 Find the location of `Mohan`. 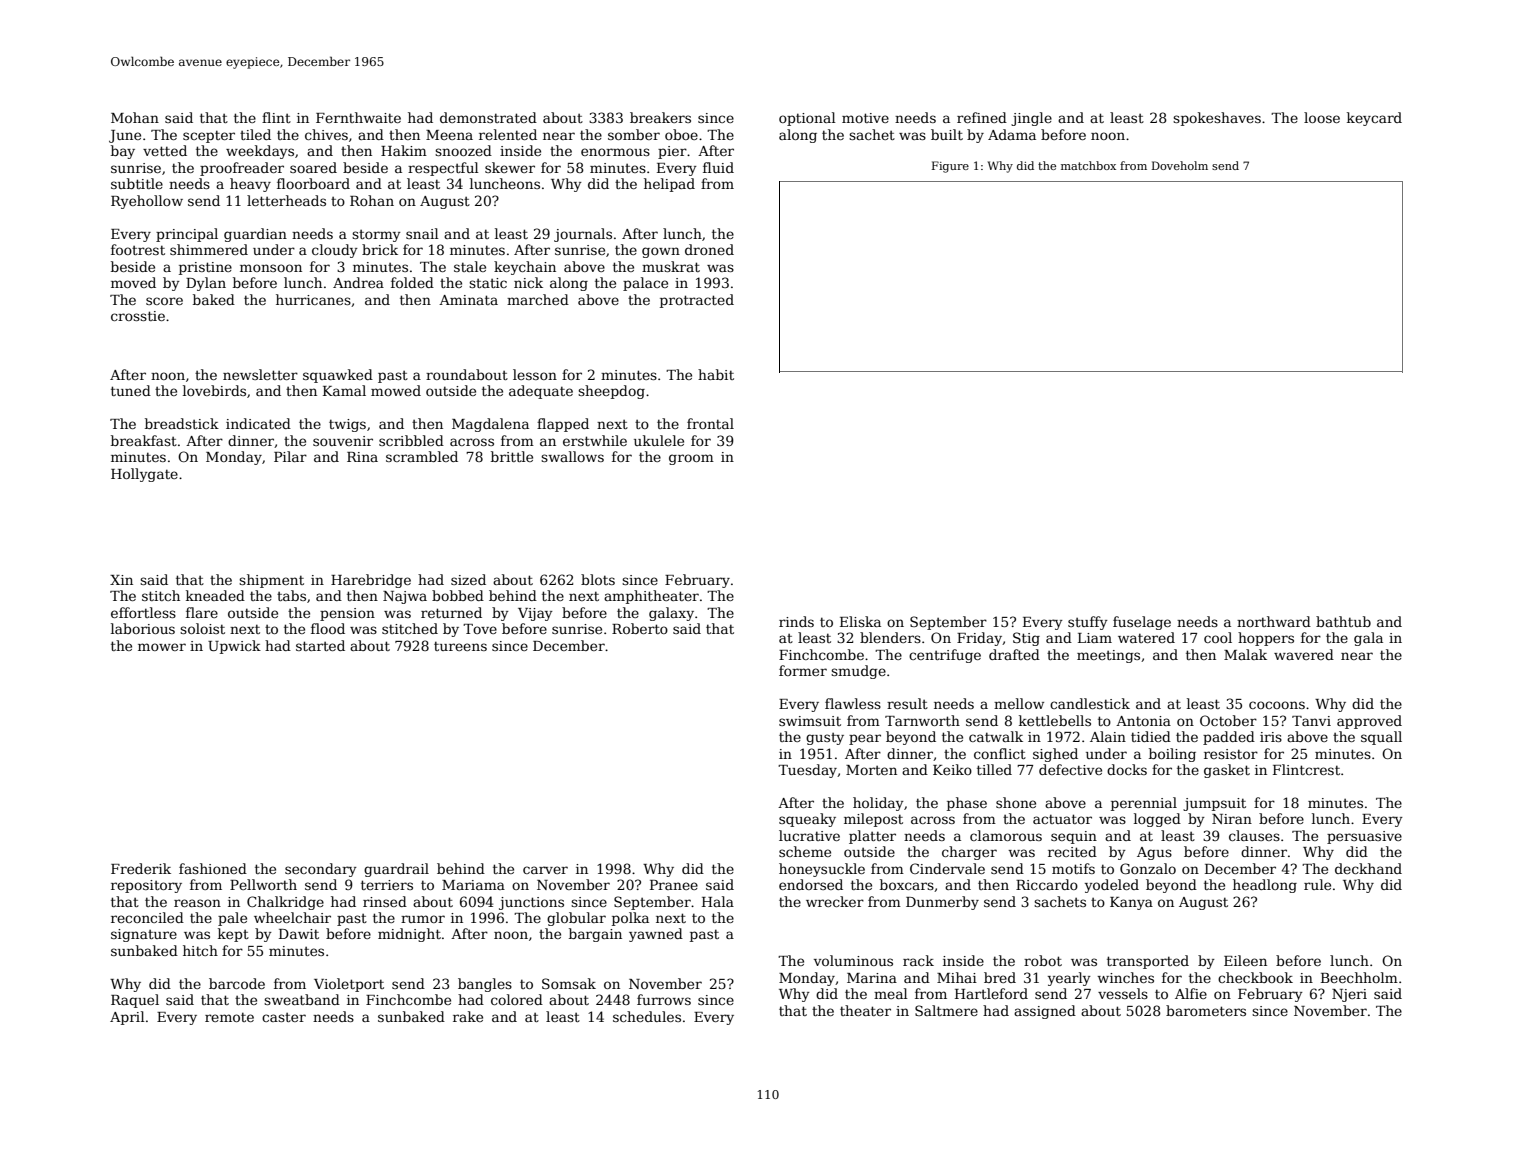

Mohan is located at coordinates (135, 117).
